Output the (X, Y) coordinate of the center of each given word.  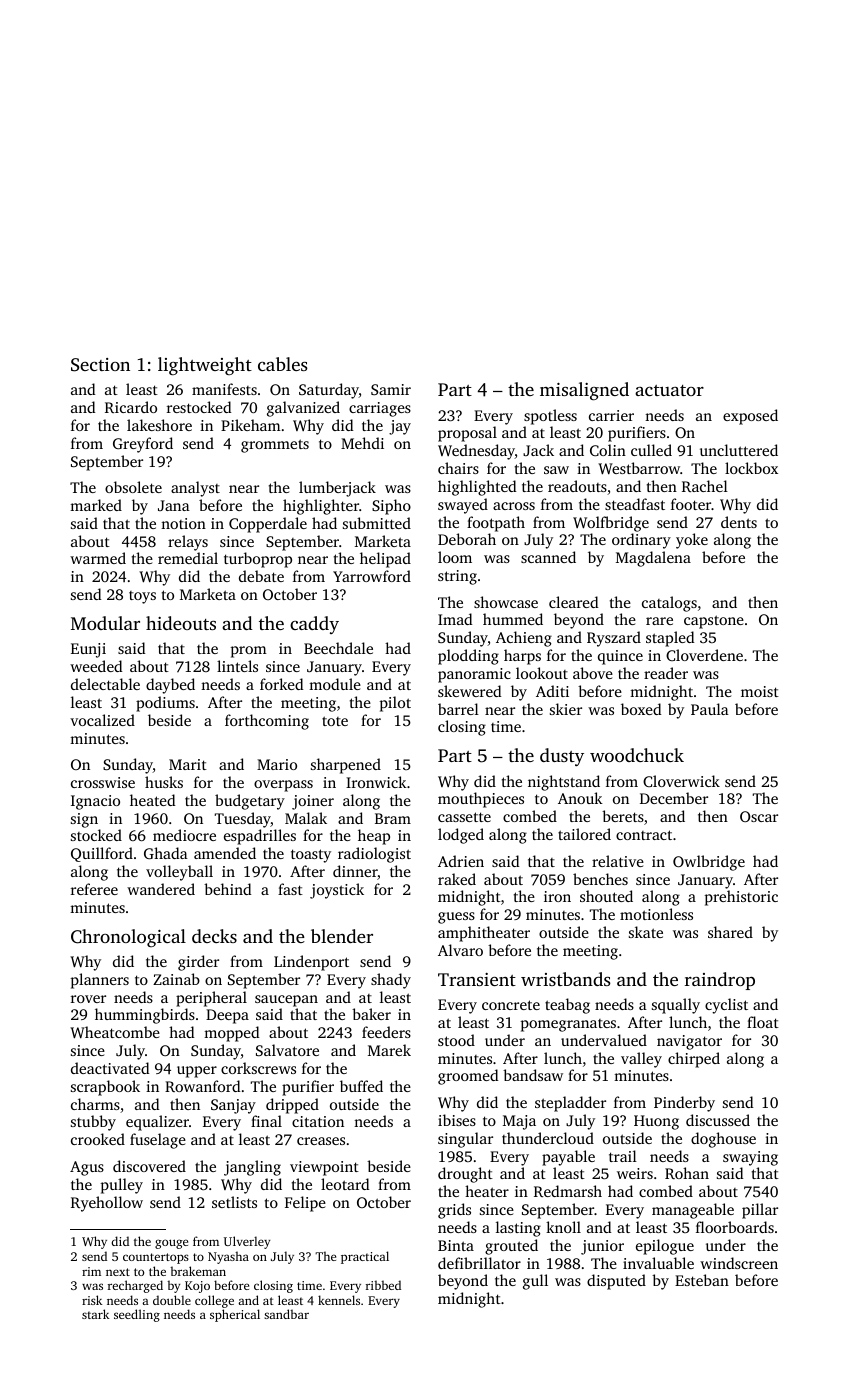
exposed (750, 417)
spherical (235, 1315)
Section (100, 365)
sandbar (286, 1314)
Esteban (702, 1280)
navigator (689, 1042)
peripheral (211, 999)
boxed (641, 709)
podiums (165, 704)
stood (456, 1040)
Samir (391, 389)
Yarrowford (372, 576)
